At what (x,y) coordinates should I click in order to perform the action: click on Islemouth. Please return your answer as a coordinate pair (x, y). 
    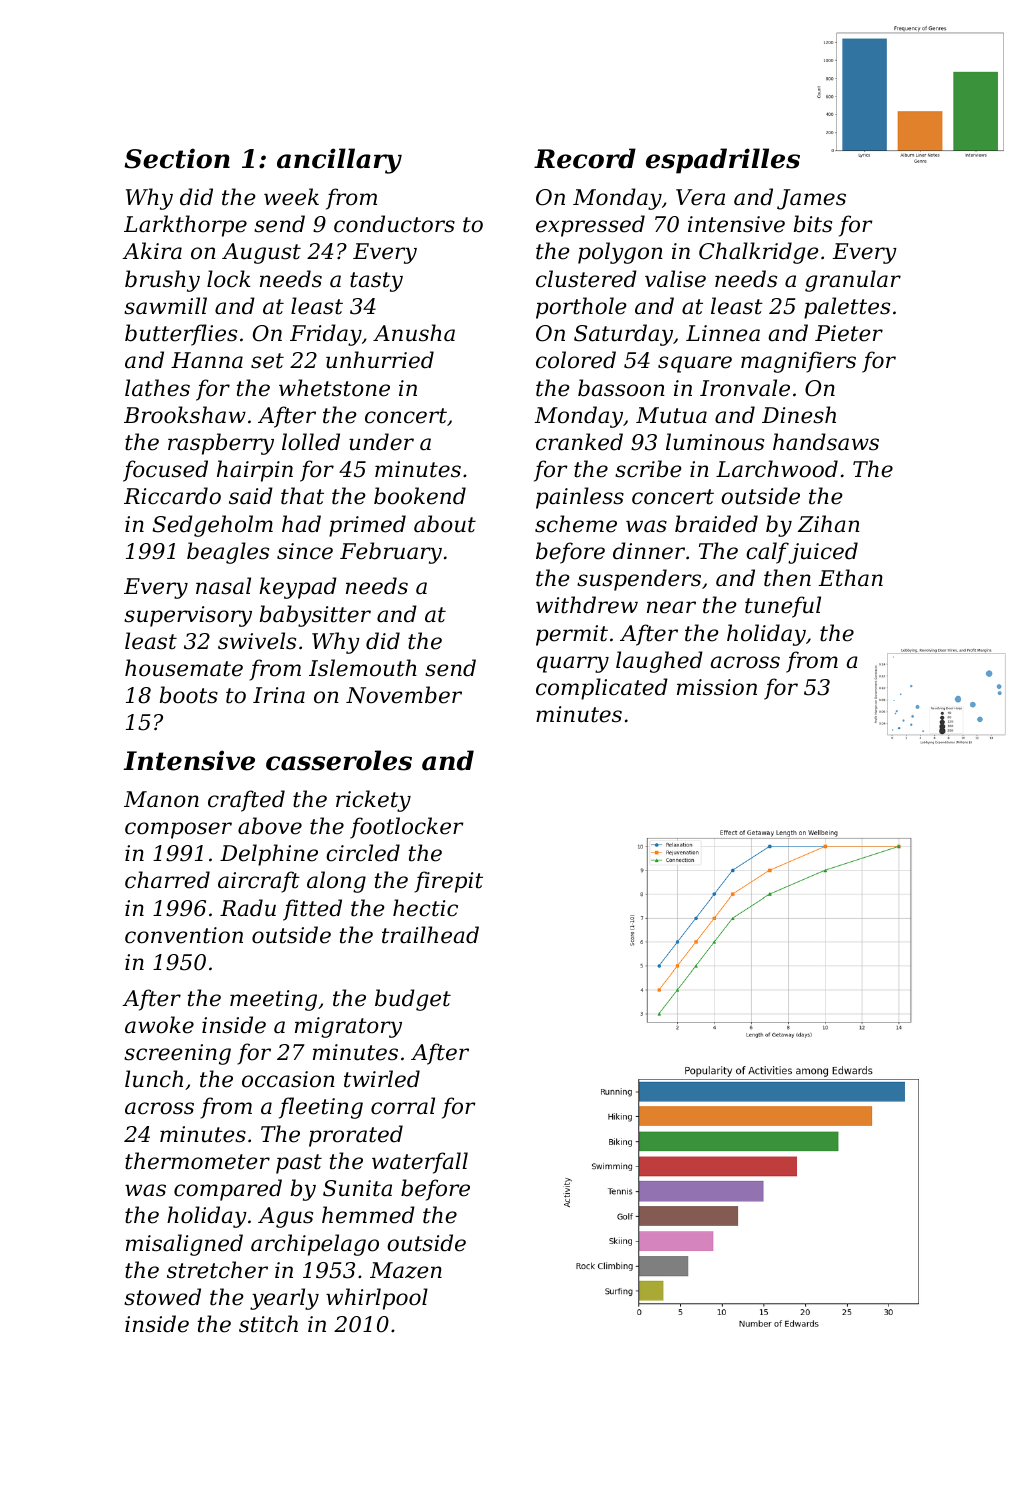
    Looking at the image, I should click on (363, 668).
